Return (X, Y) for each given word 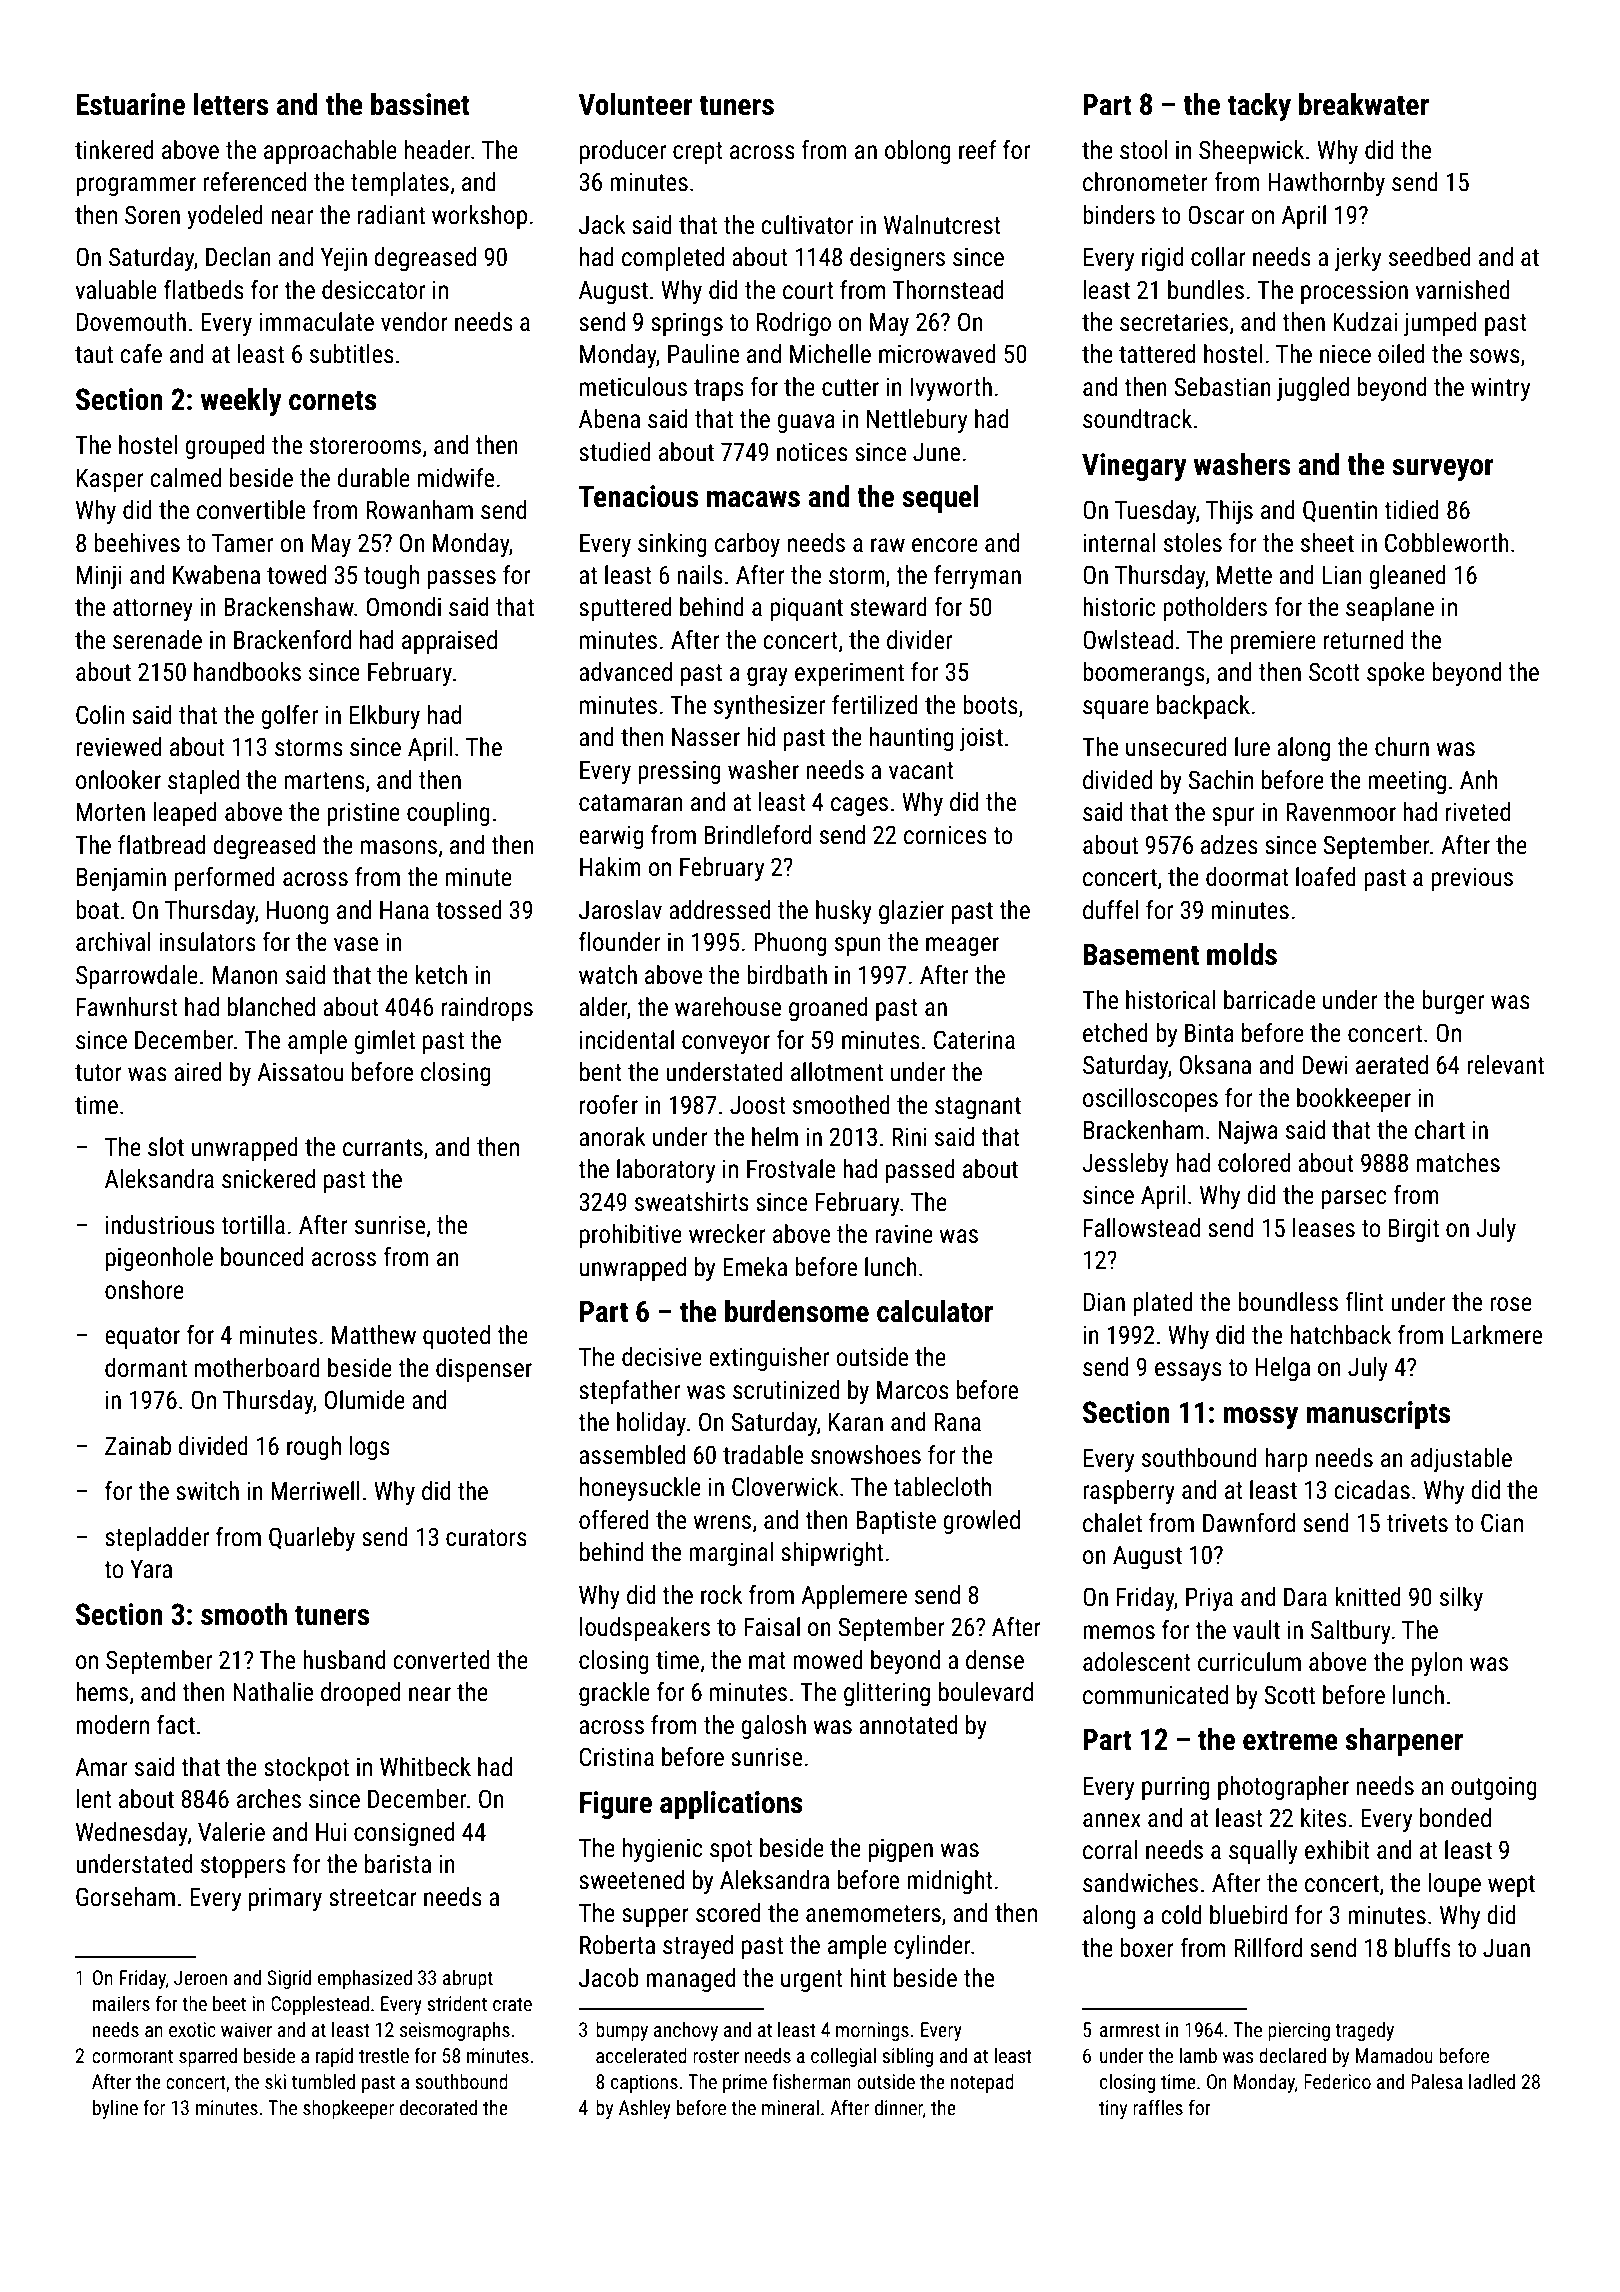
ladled (1492, 2081)
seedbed (1429, 257)
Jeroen (200, 1977)
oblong (917, 152)
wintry (1500, 389)
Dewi (1325, 1065)
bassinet (420, 104)
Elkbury (385, 717)
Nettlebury (917, 421)
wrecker (727, 1234)
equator (142, 1338)
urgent (812, 1981)
